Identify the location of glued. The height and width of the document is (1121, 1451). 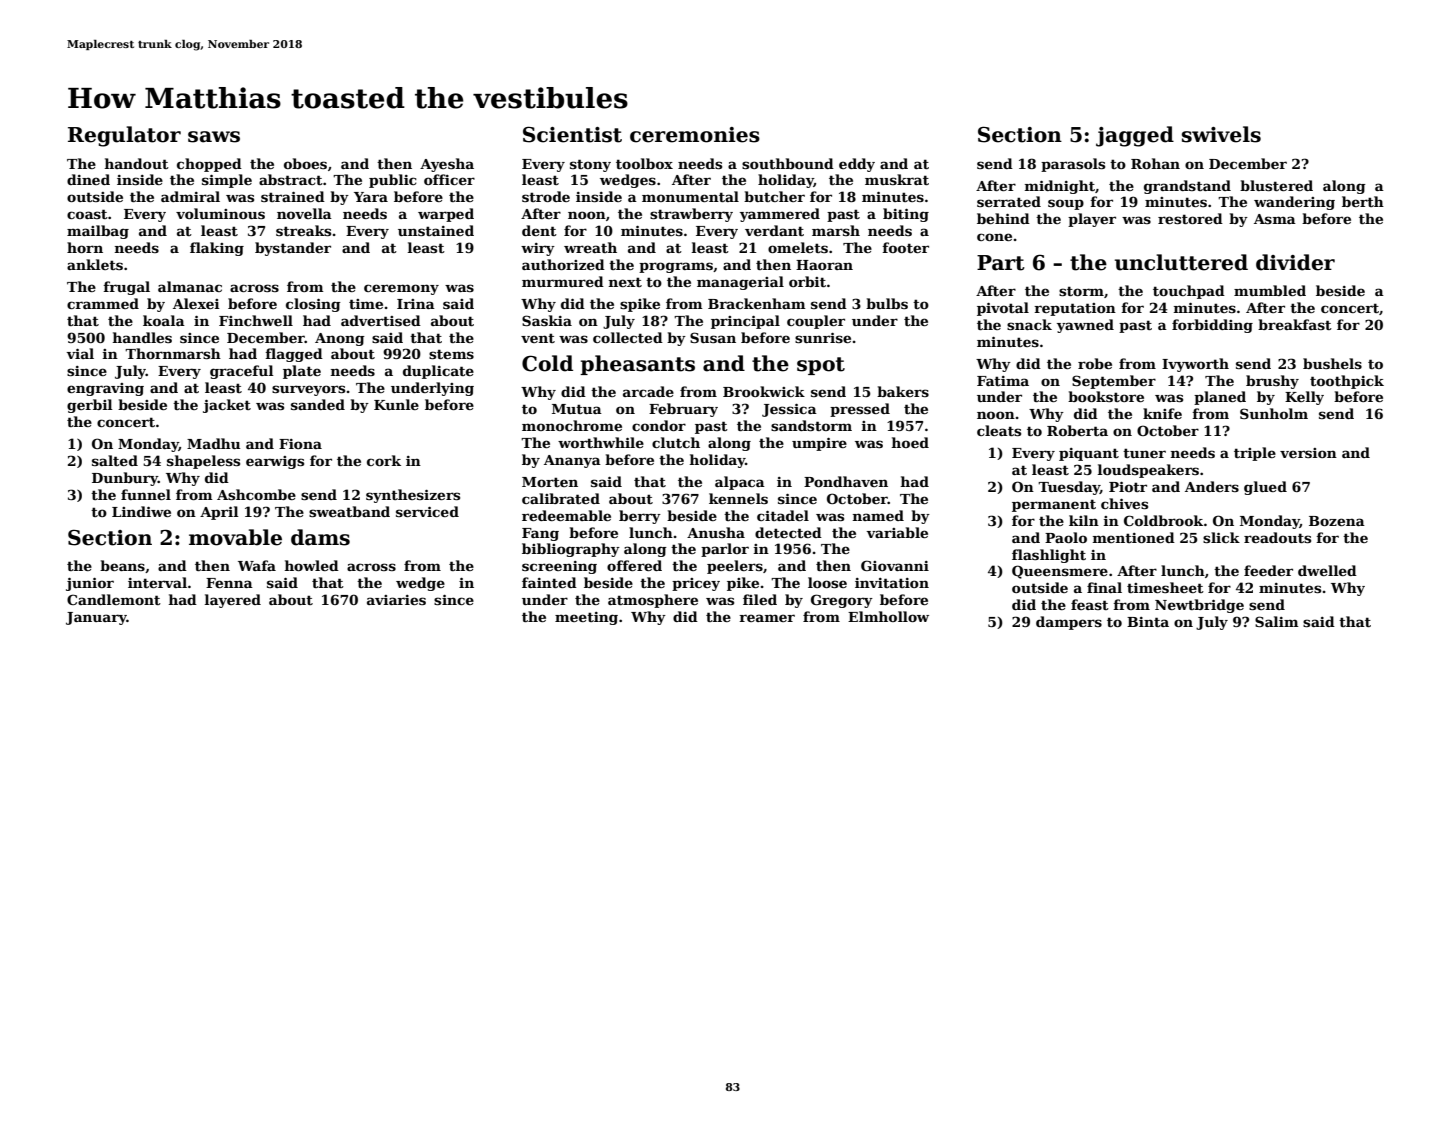
(1265, 488).
